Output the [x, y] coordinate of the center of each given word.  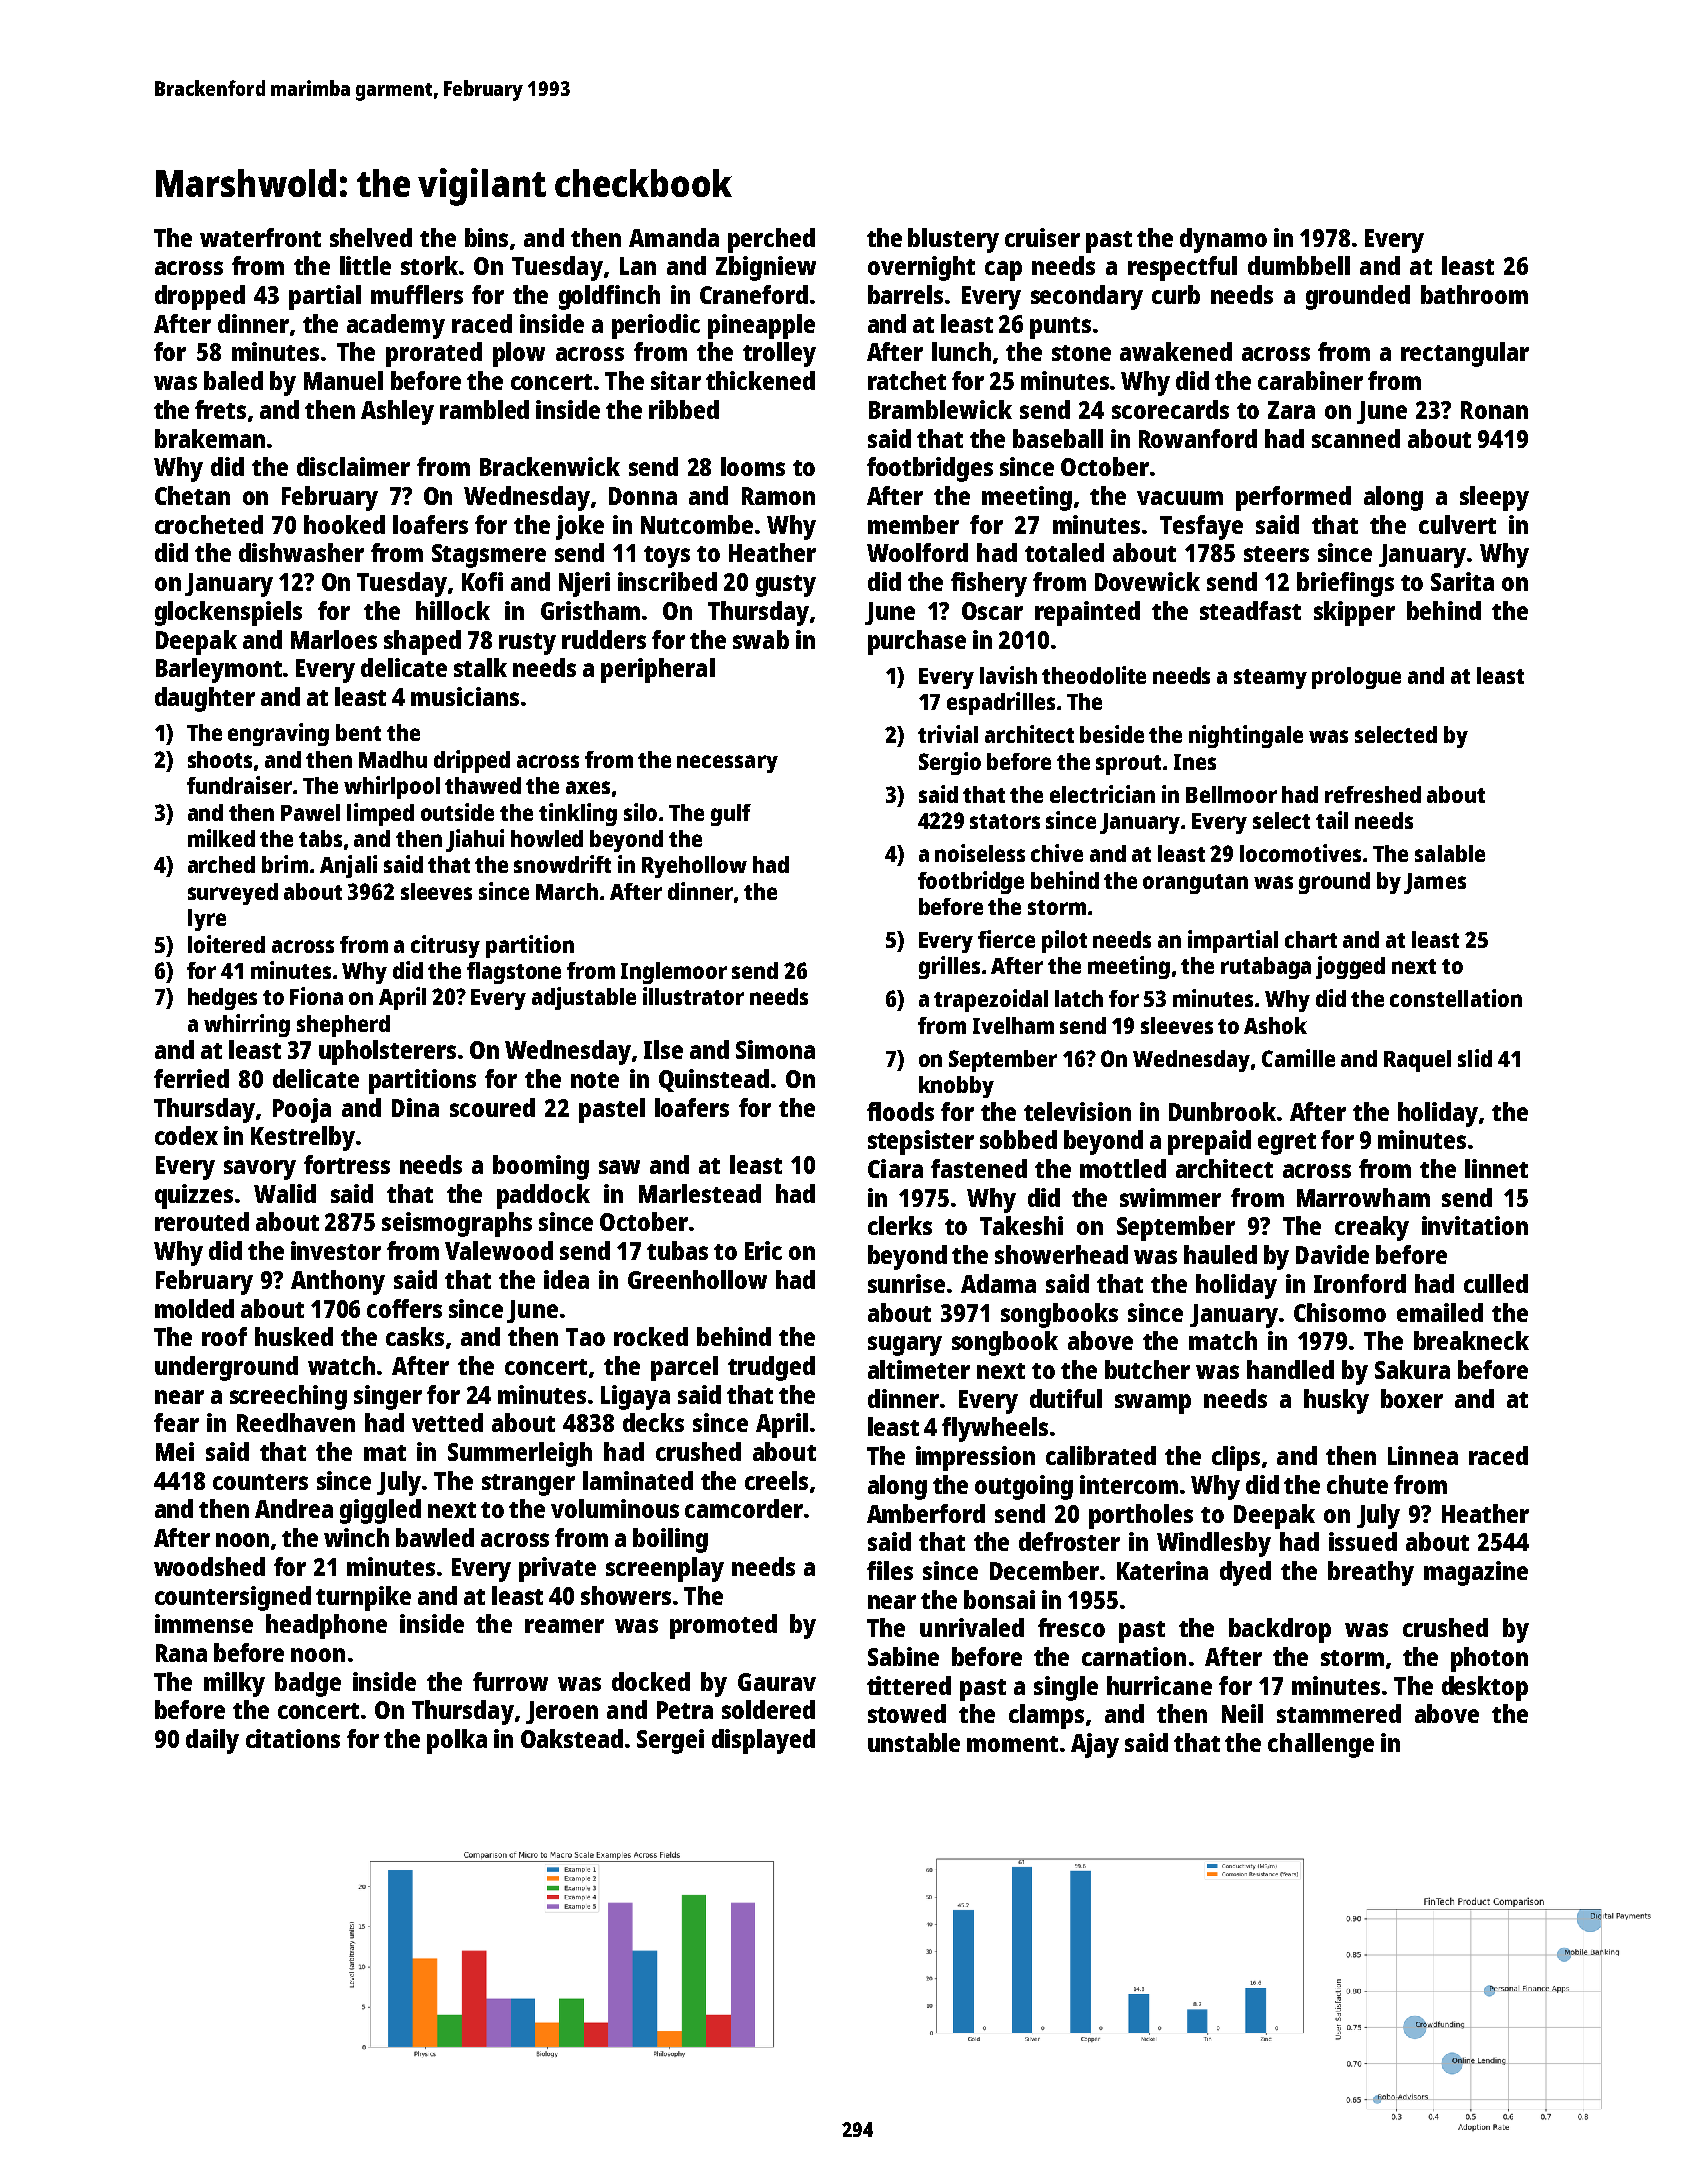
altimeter [919, 1369]
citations [293, 1738]
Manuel [343, 380]
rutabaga [1266, 968]
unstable [914, 1742]
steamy [1270, 679]
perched [771, 240]
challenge [1321, 1745]
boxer [1412, 1398]
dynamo [1223, 240]
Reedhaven [296, 1422]
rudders [604, 639]
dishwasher [301, 552]
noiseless [980, 853]
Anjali [348, 866]
